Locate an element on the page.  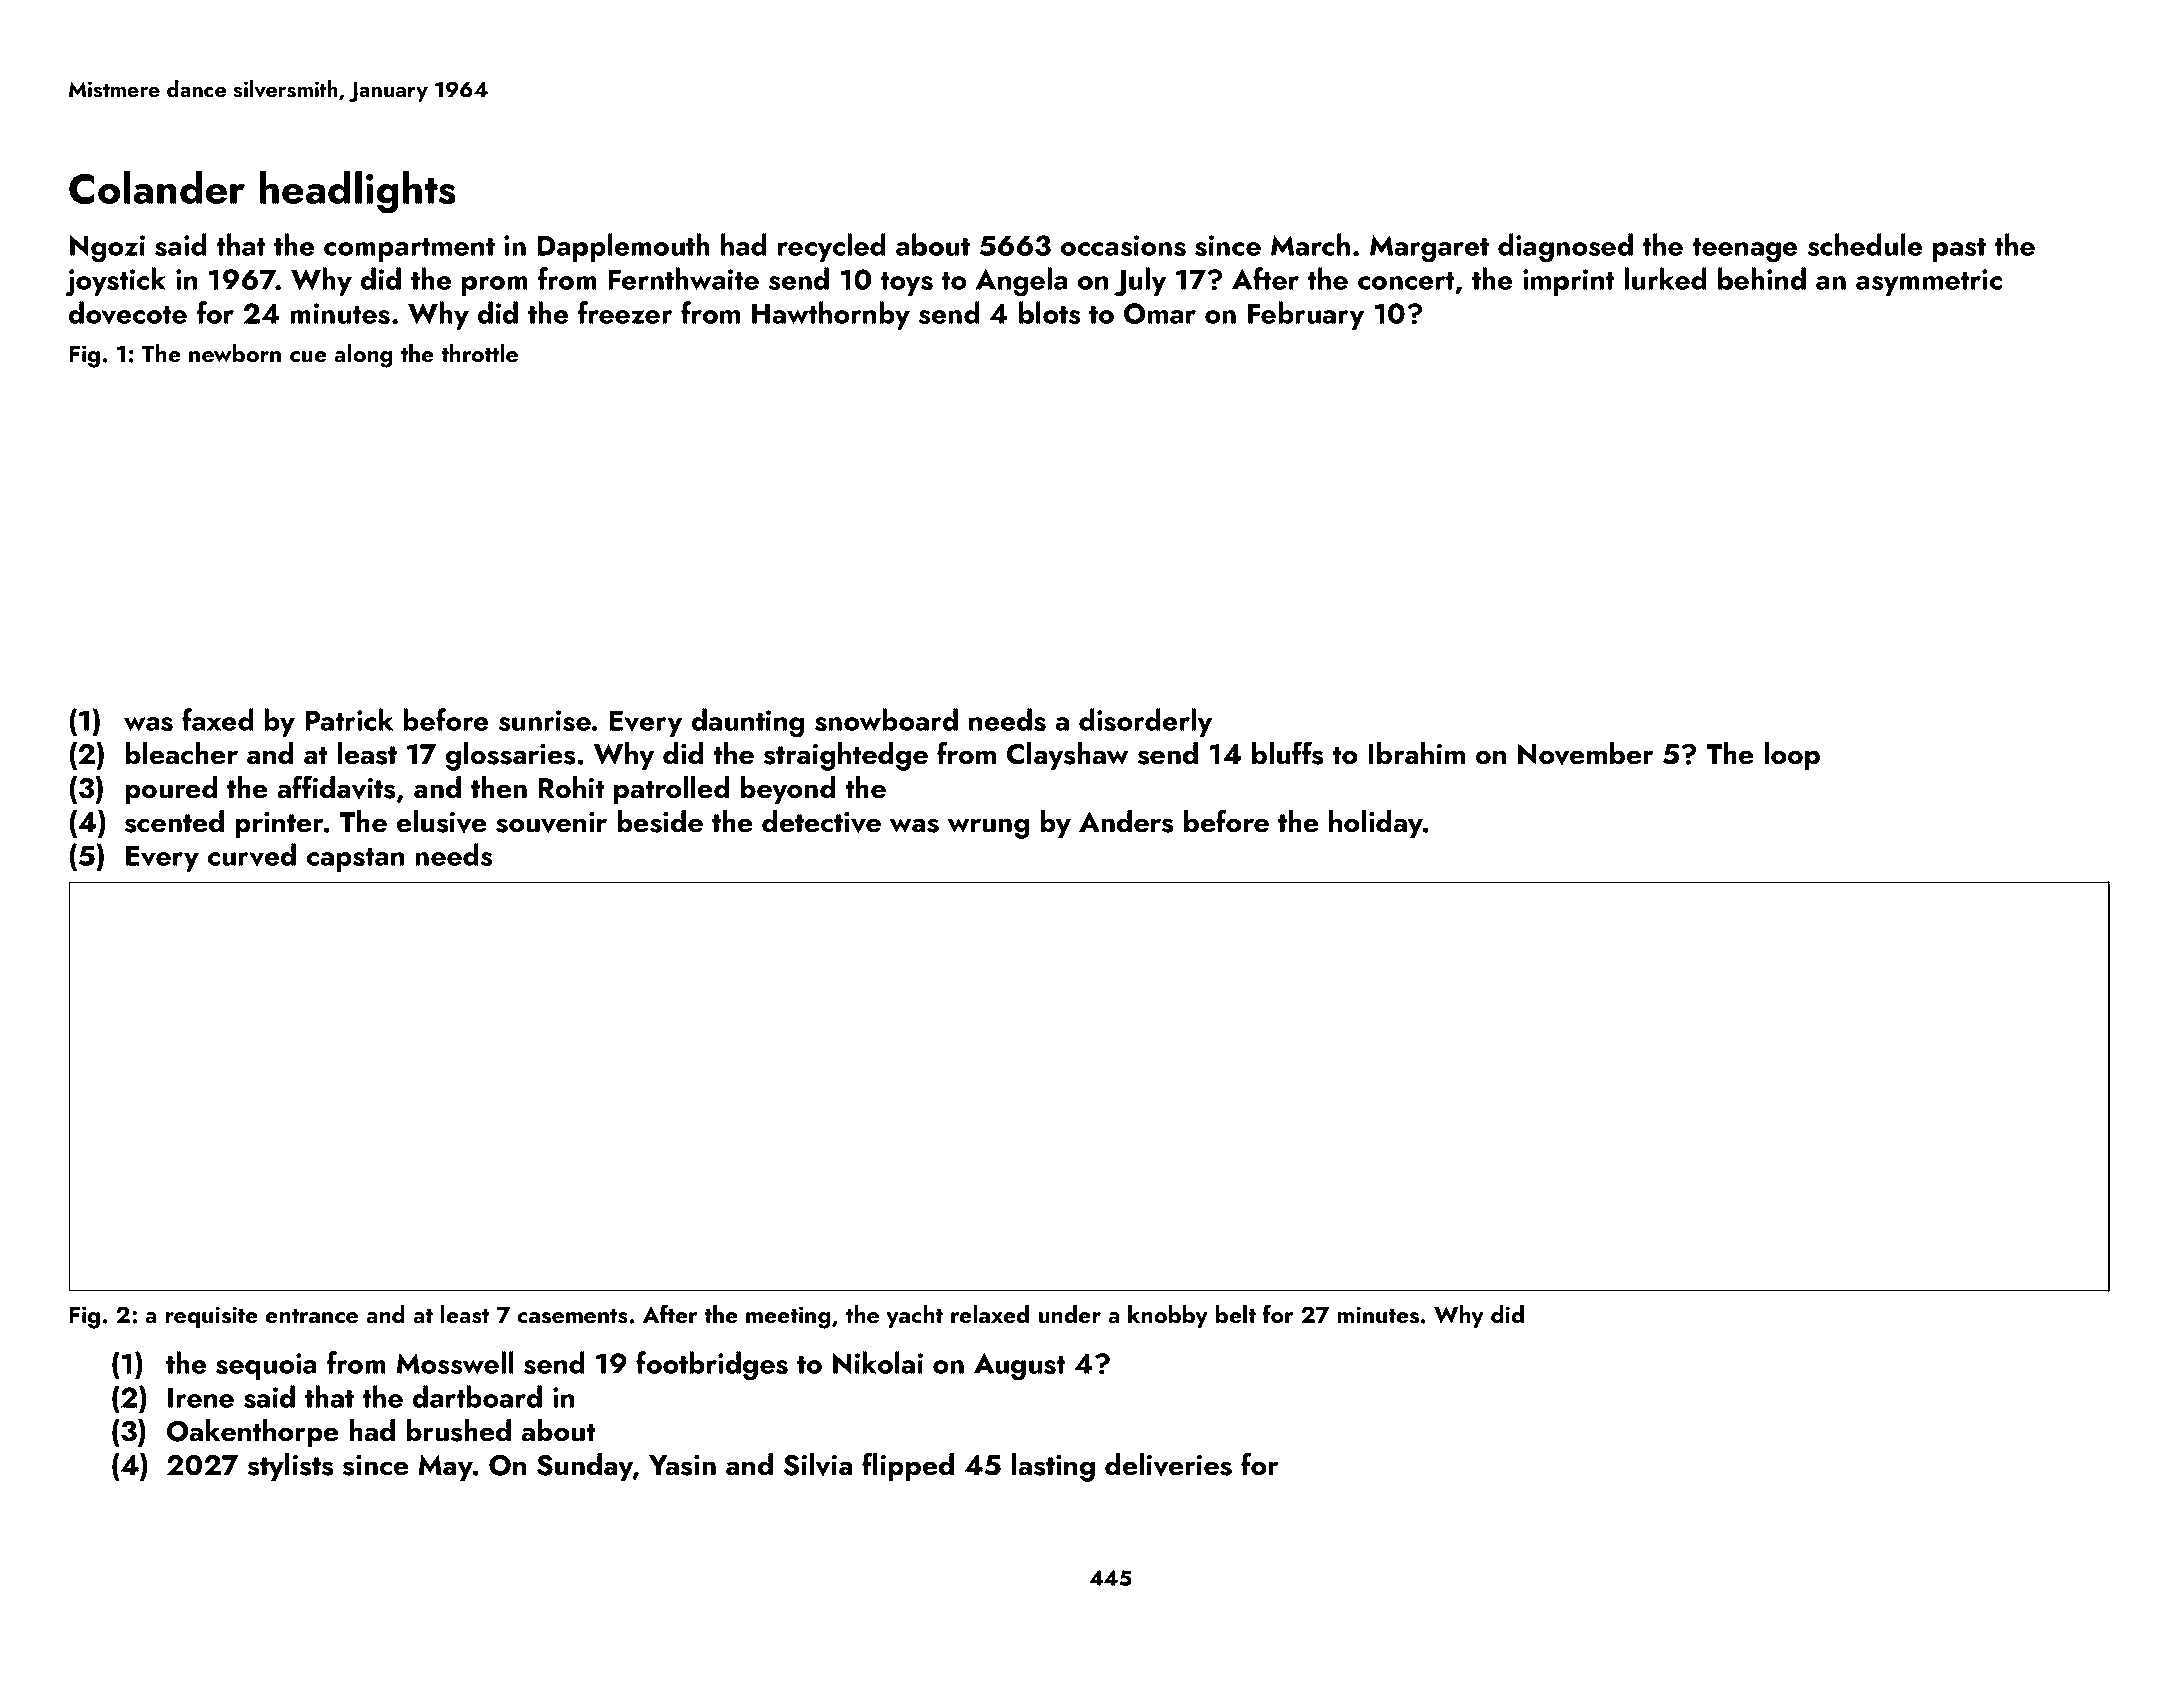
holiday is located at coordinates (1376, 824).
